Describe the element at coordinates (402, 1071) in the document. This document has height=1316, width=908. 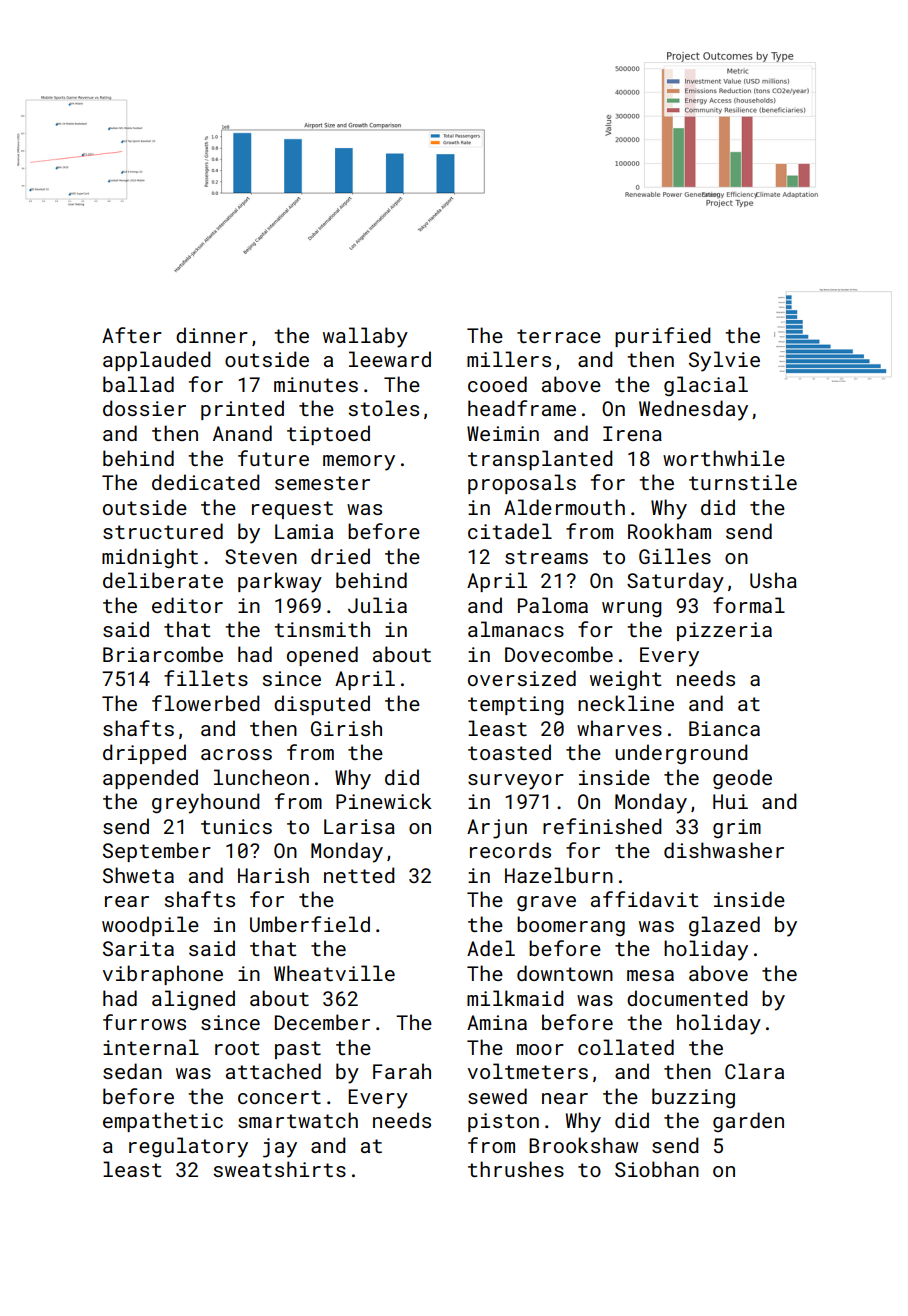
I see `Farah` at that location.
